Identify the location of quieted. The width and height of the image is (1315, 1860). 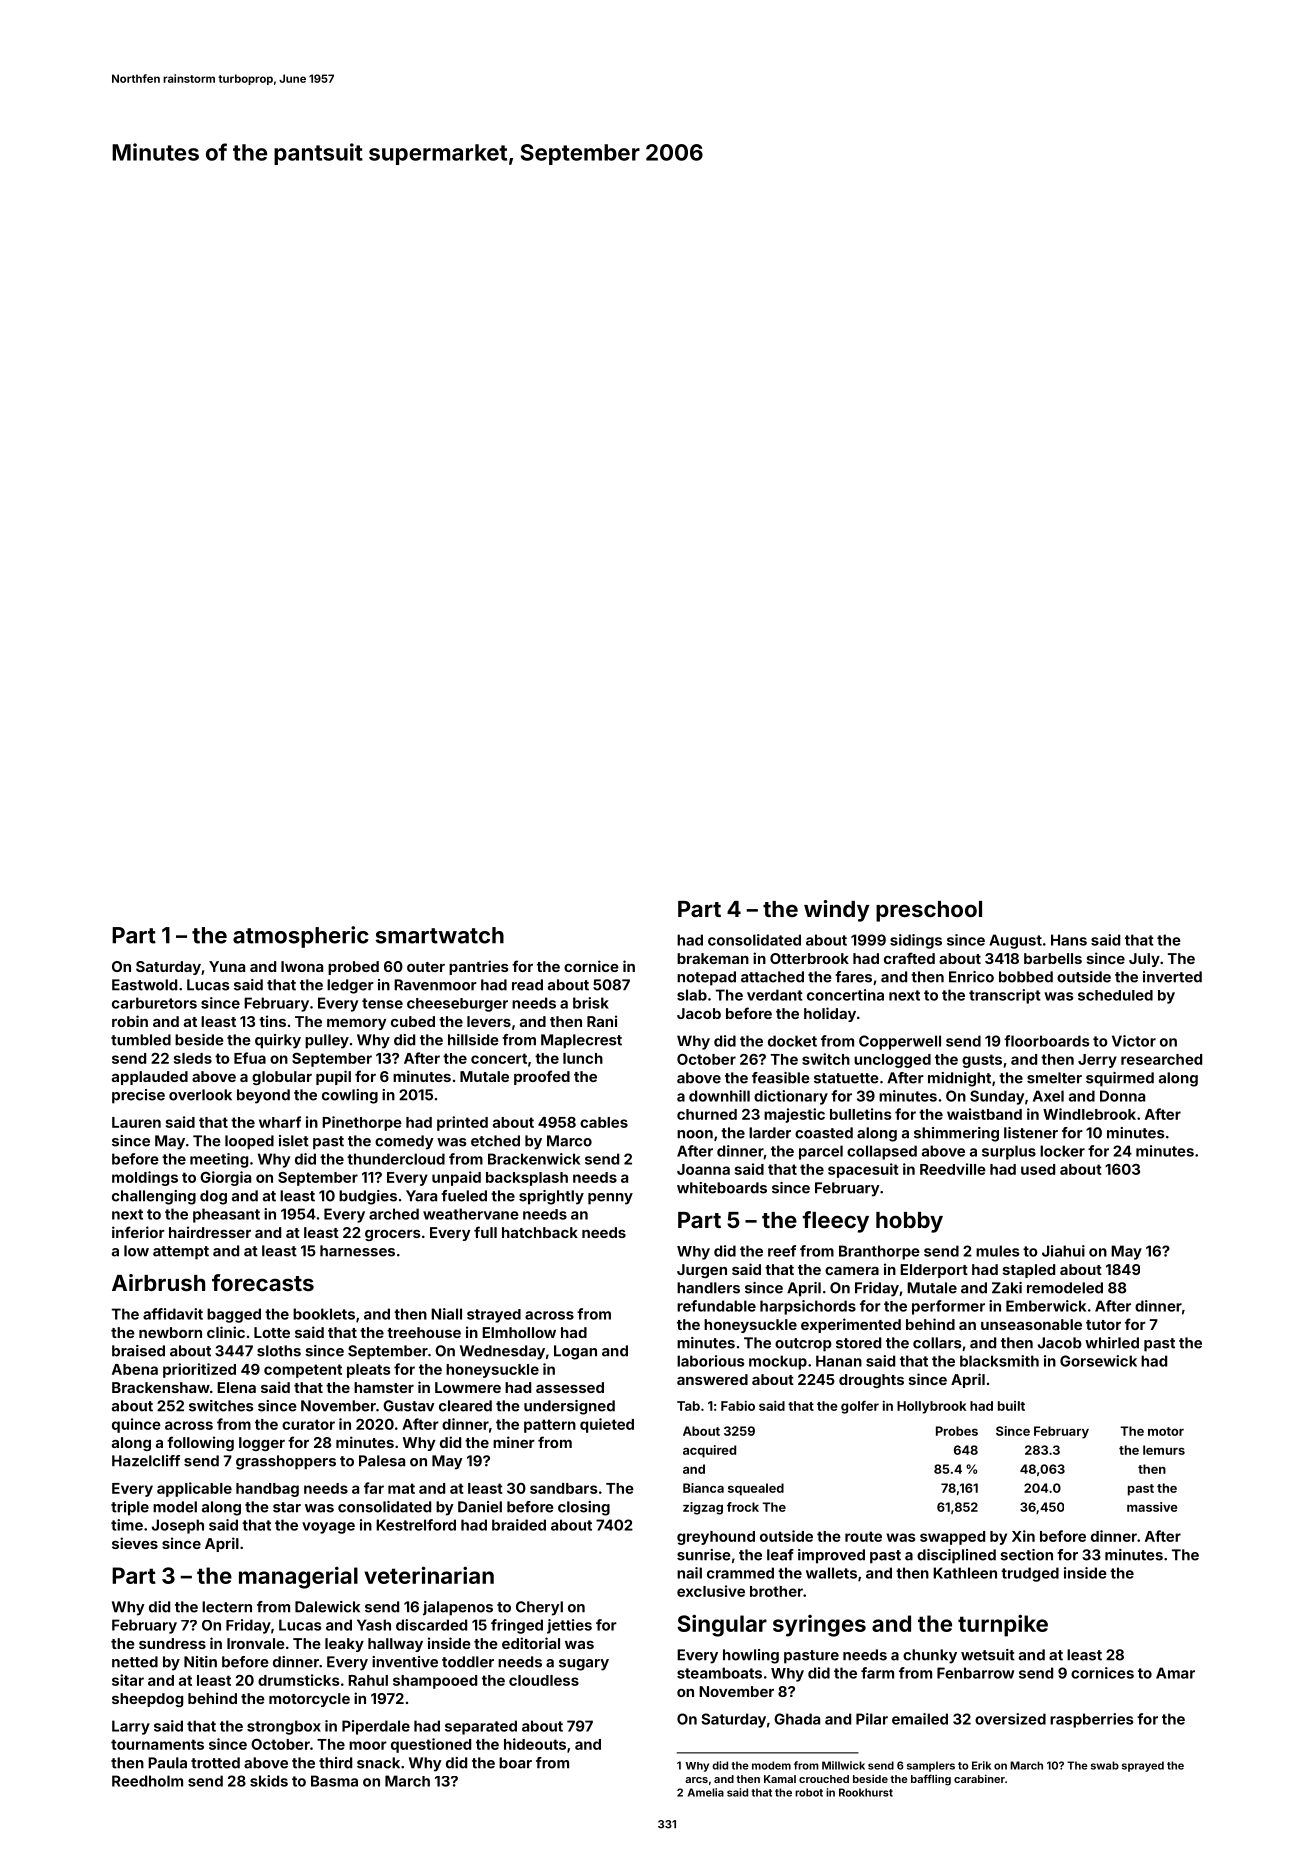
(607, 1425).
